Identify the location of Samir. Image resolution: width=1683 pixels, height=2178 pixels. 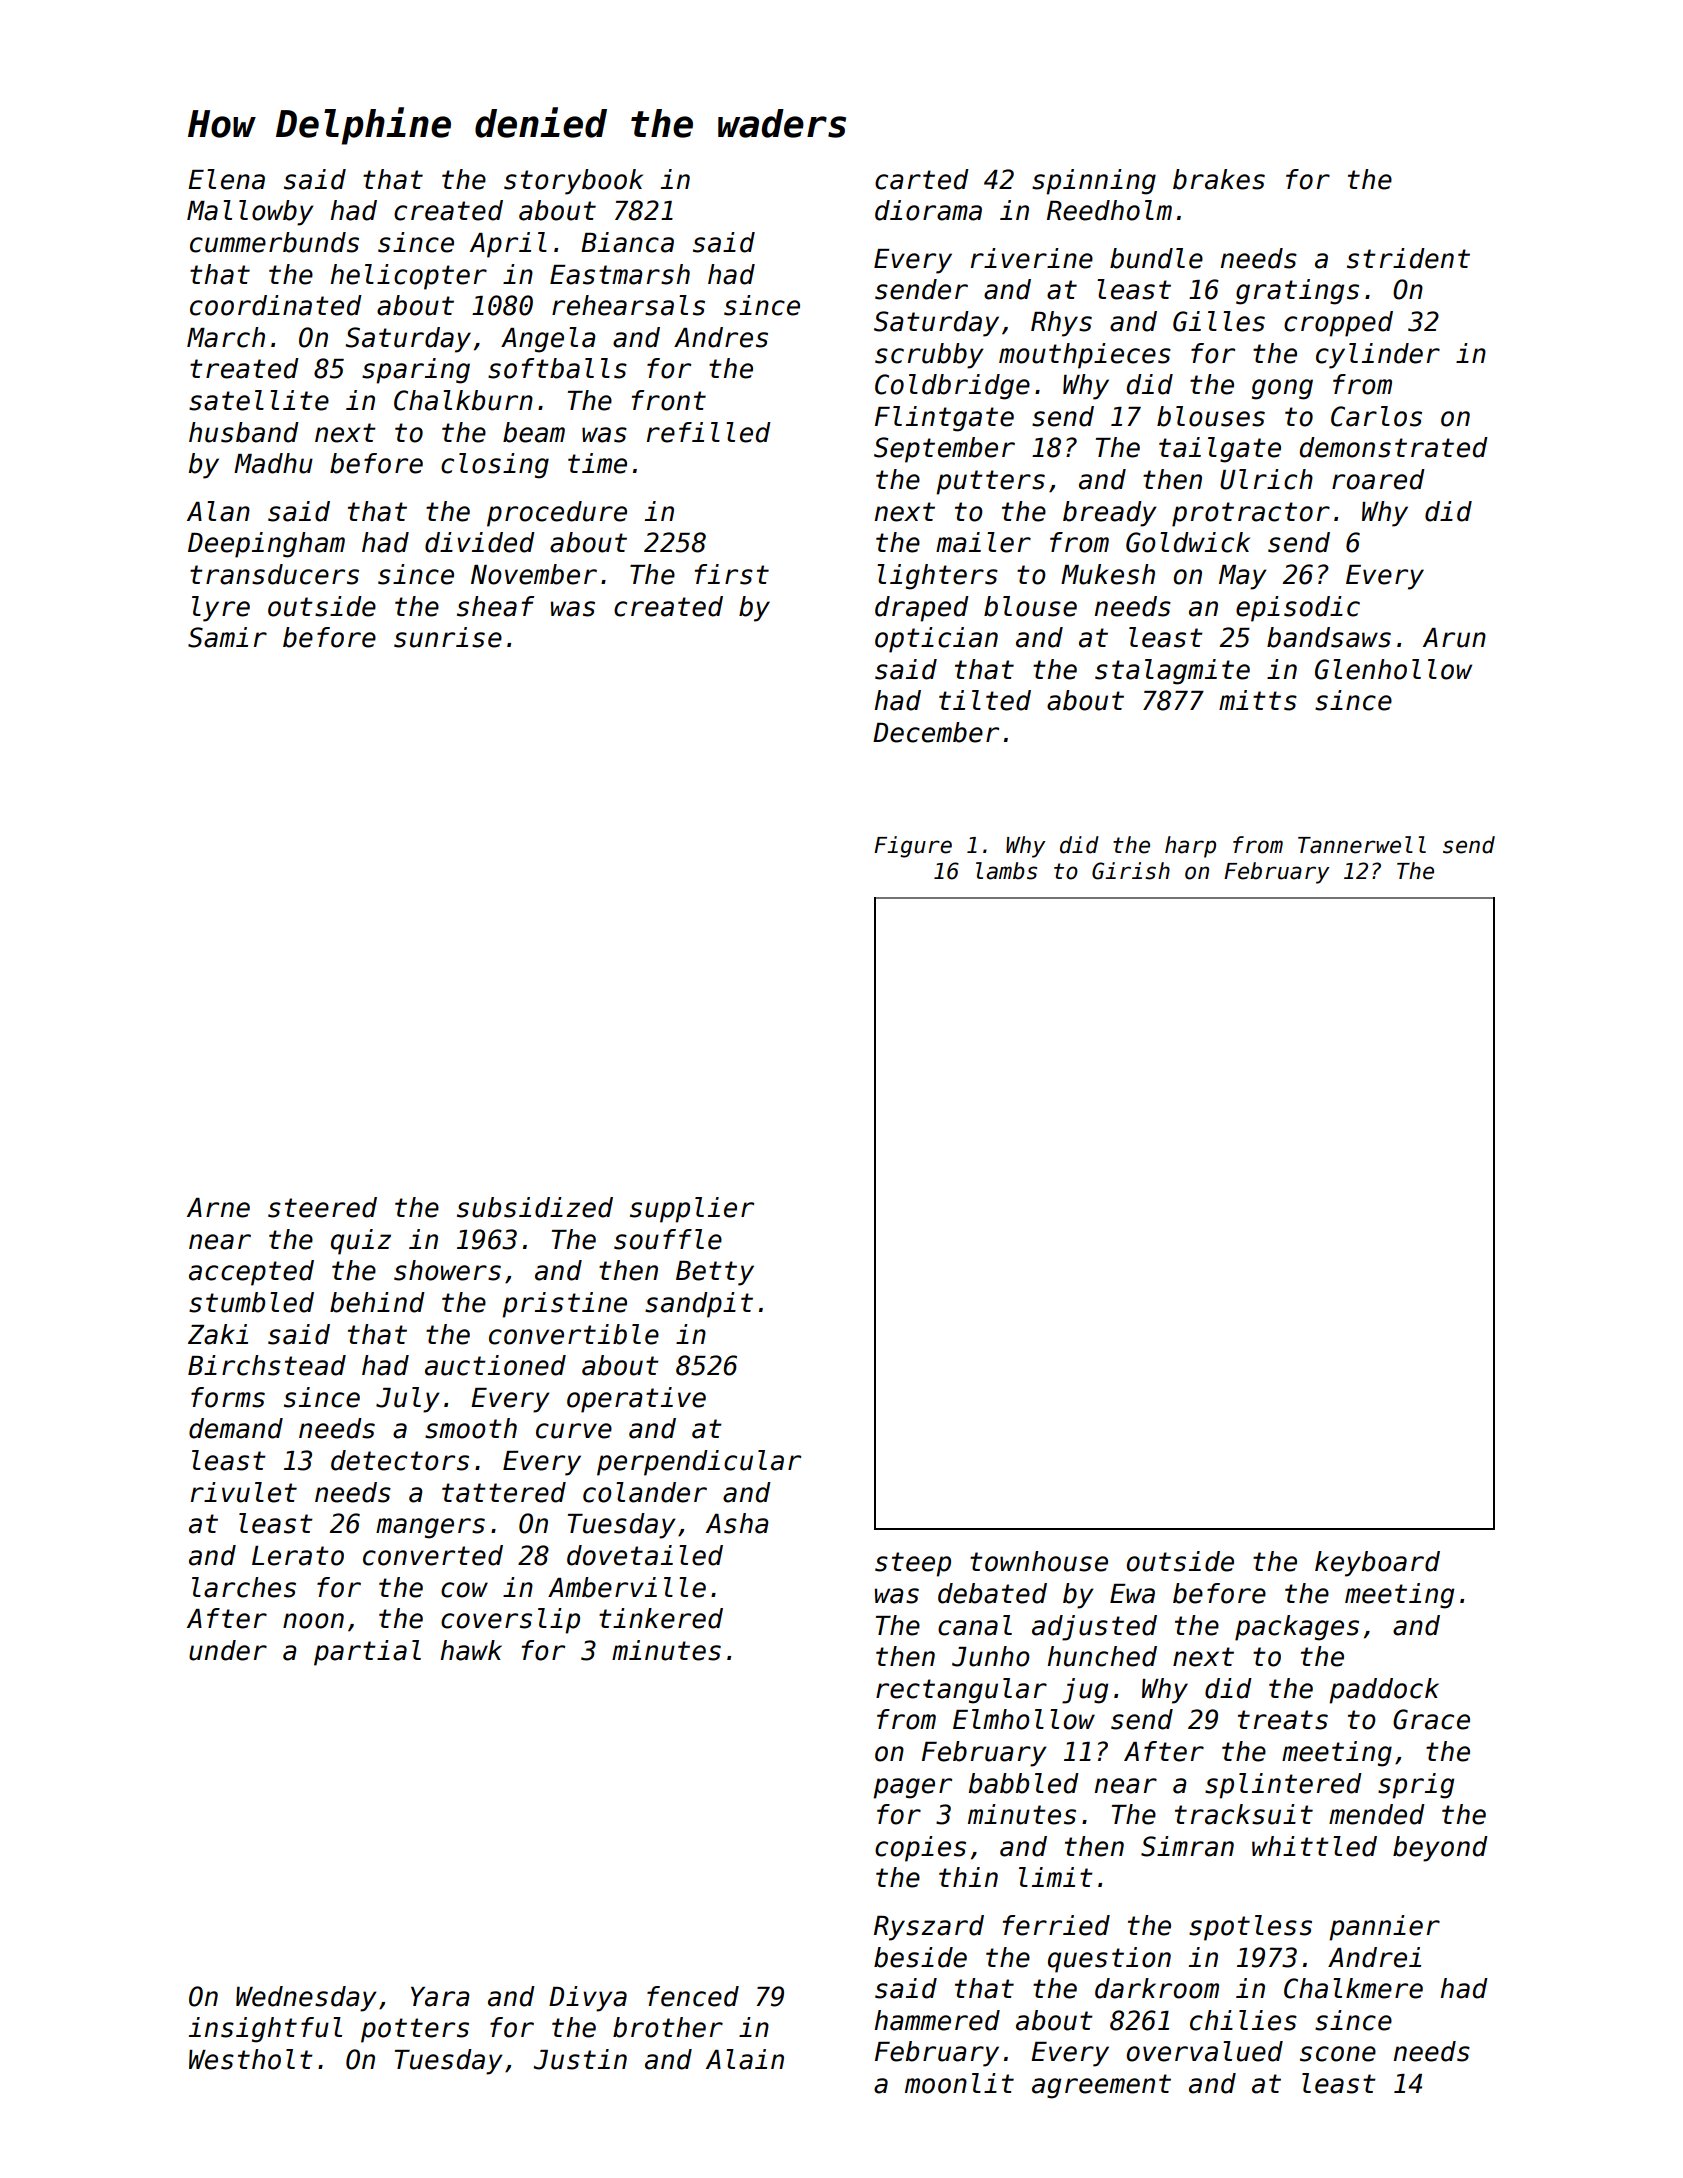
(227, 637).
